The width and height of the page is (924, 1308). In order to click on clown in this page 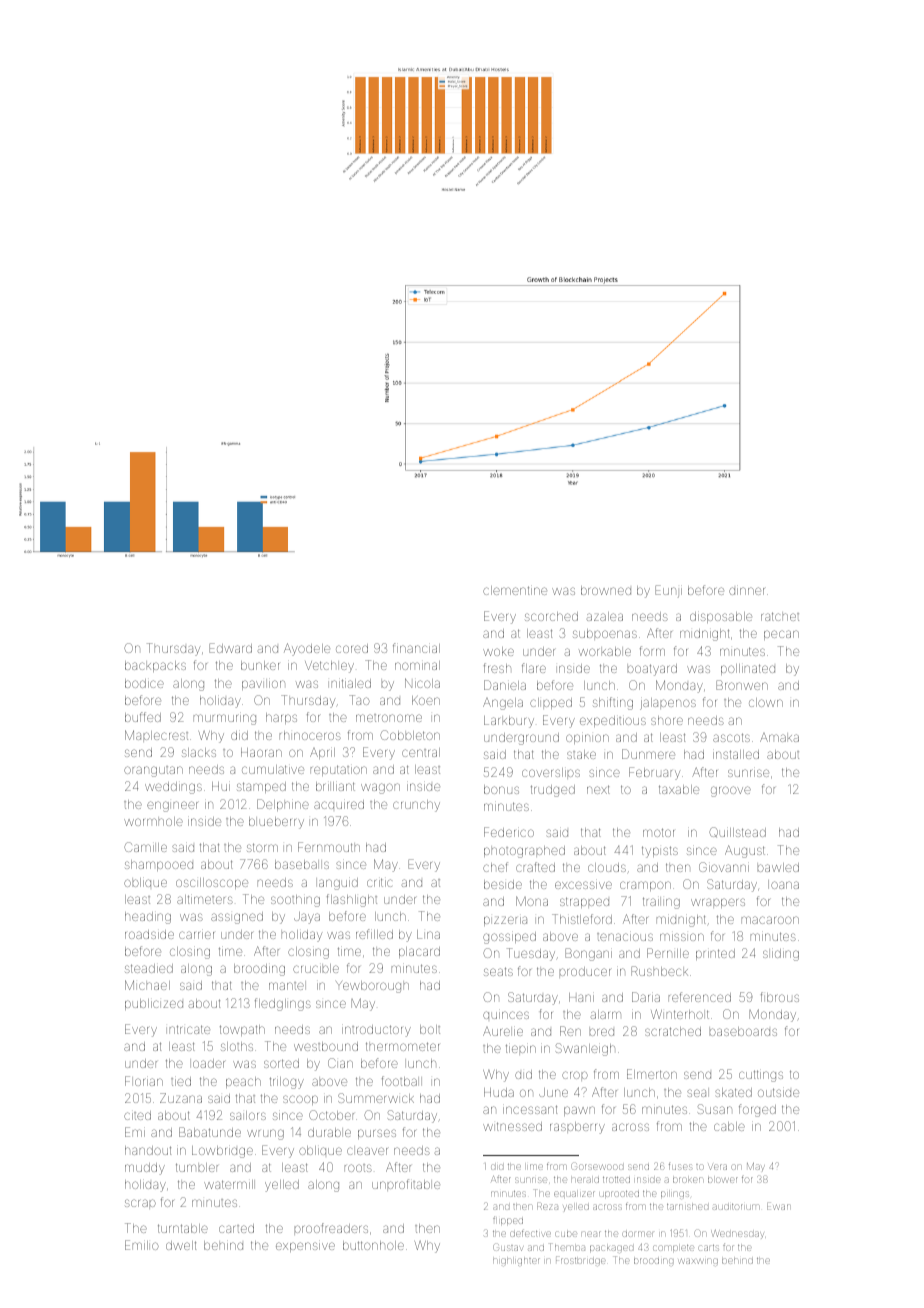, I will do `click(766, 702)`.
